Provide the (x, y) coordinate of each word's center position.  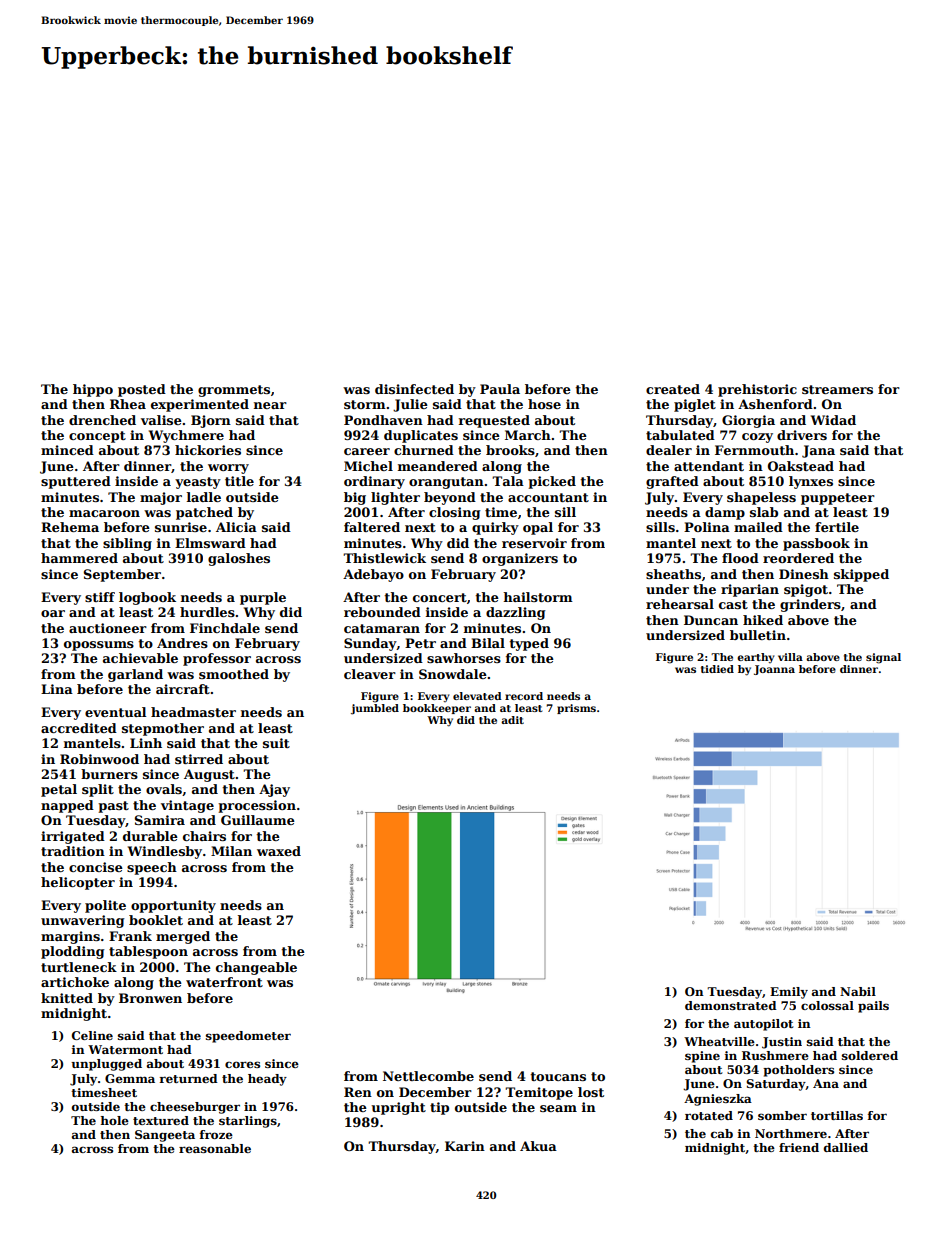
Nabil (858, 991)
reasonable (215, 1148)
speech (152, 868)
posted (142, 390)
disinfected (414, 389)
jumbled (375, 709)
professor (217, 659)
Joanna (774, 670)
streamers (837, 389)
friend (799, 1147)
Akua (538, 1146)
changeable (256, 968)
